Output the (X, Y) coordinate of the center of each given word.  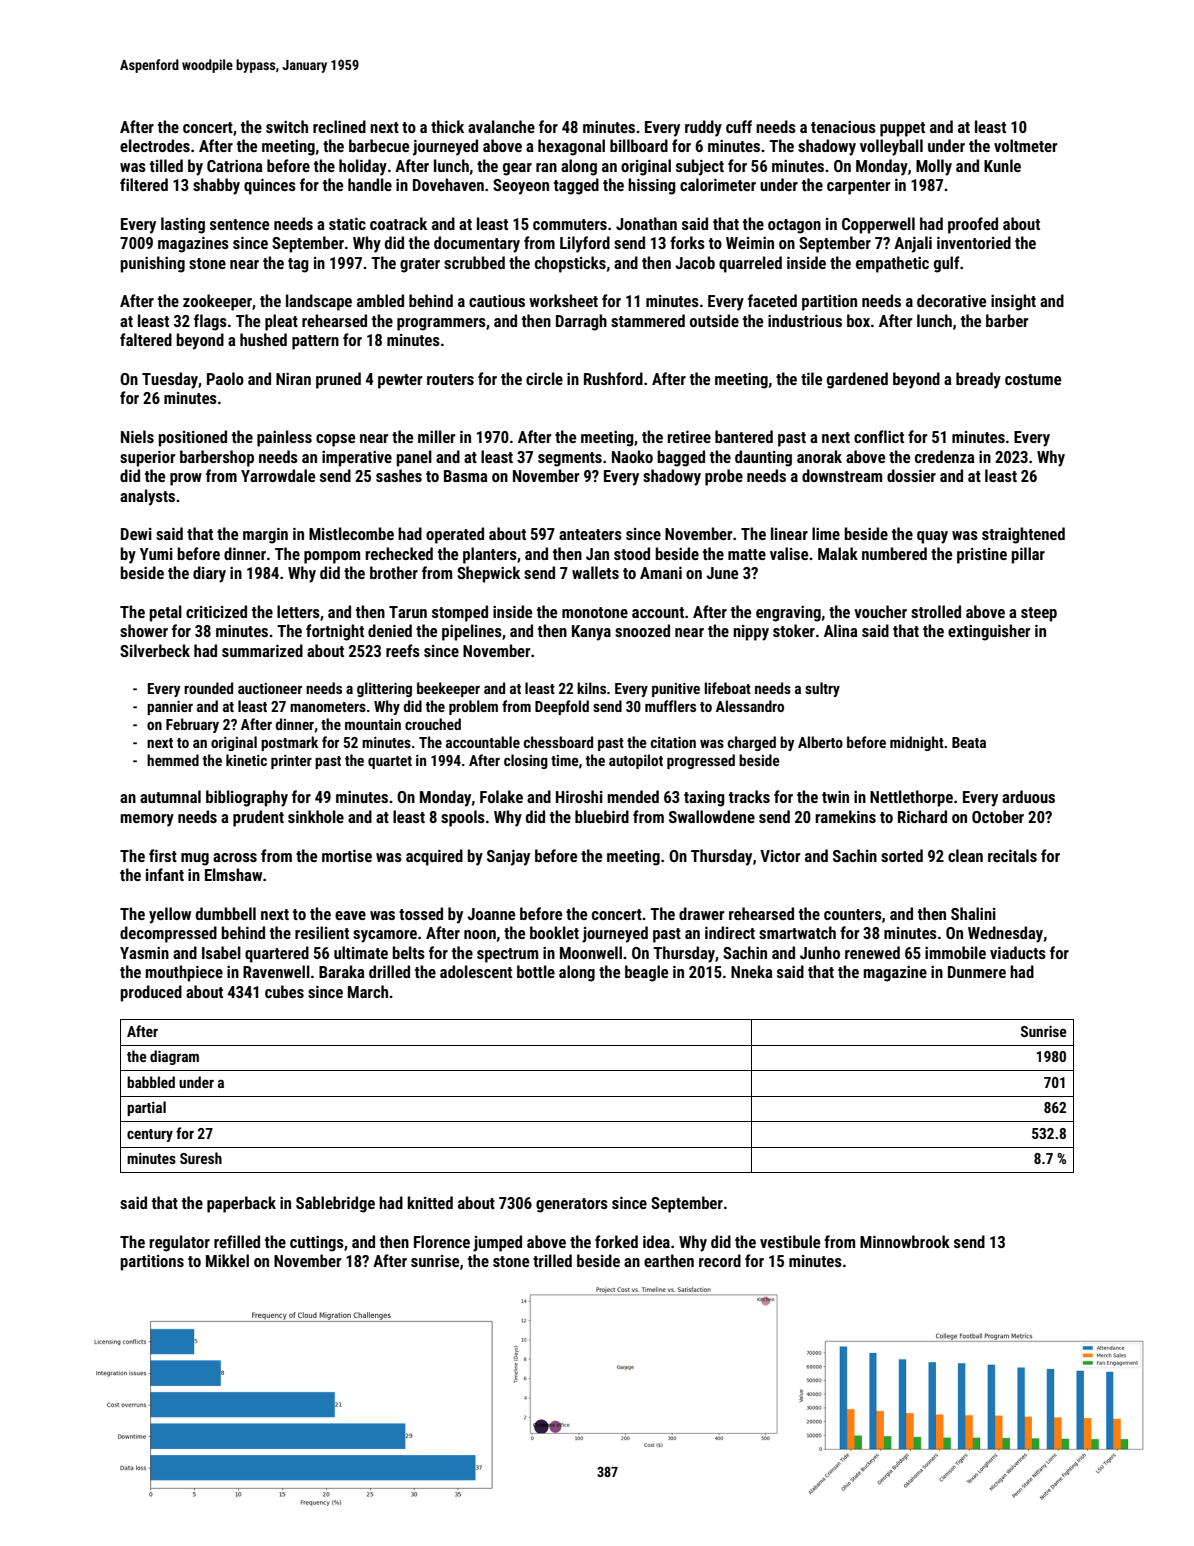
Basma (466, 476)
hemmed (173, 760)
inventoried (974, 242)
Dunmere (977, 972)
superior (148, 459)
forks (687, 242)
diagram (174, 1057)
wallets (595, 572)
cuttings (317, 1244)
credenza (945, 456)
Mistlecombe (351, 533)
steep (1039, 614)
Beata (969, 742)
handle (370, 184)
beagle (646, 973)
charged (752, 743)
